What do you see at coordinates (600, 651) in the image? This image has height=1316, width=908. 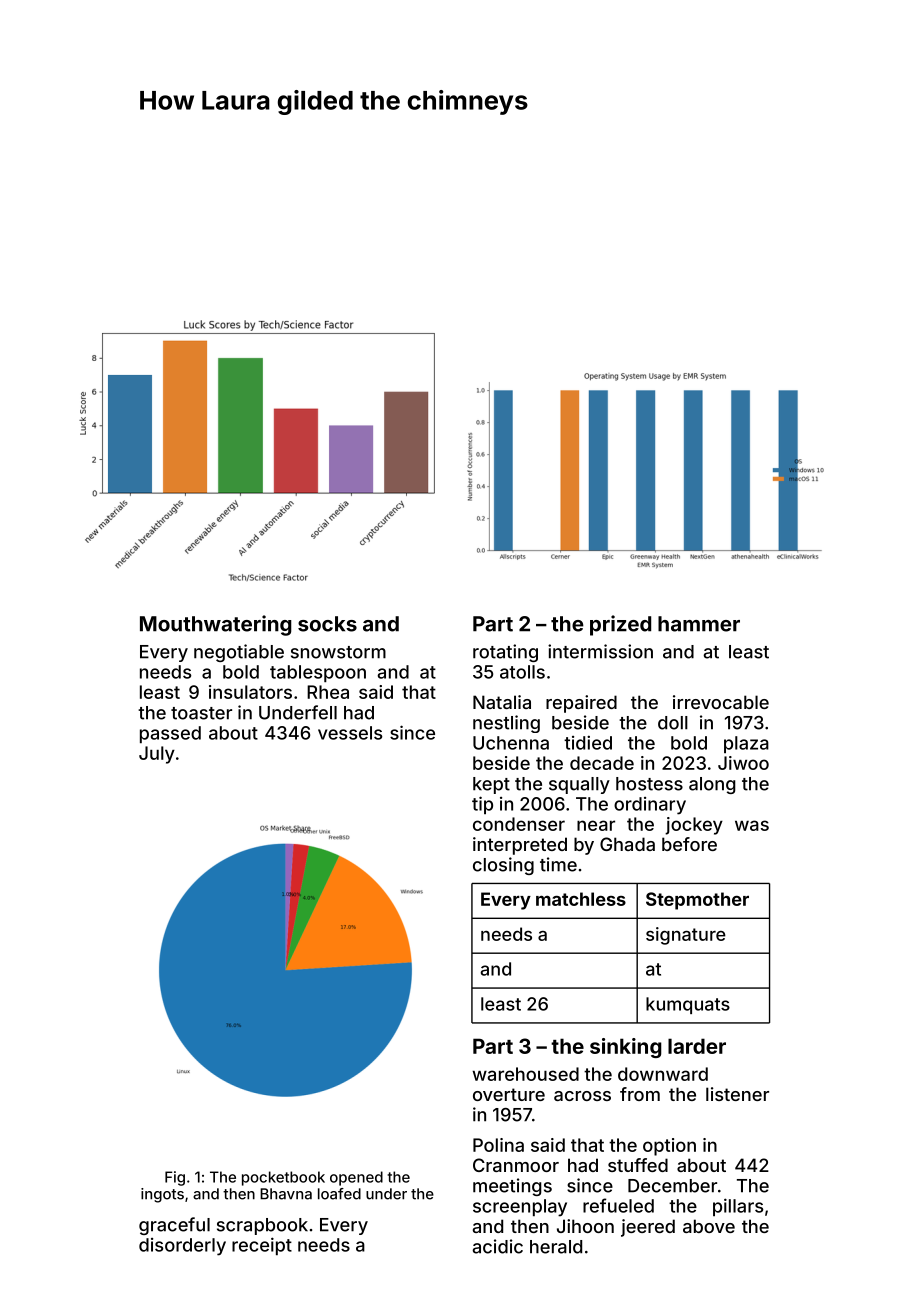 I see `intermission` at bounding box center [600, 651].
